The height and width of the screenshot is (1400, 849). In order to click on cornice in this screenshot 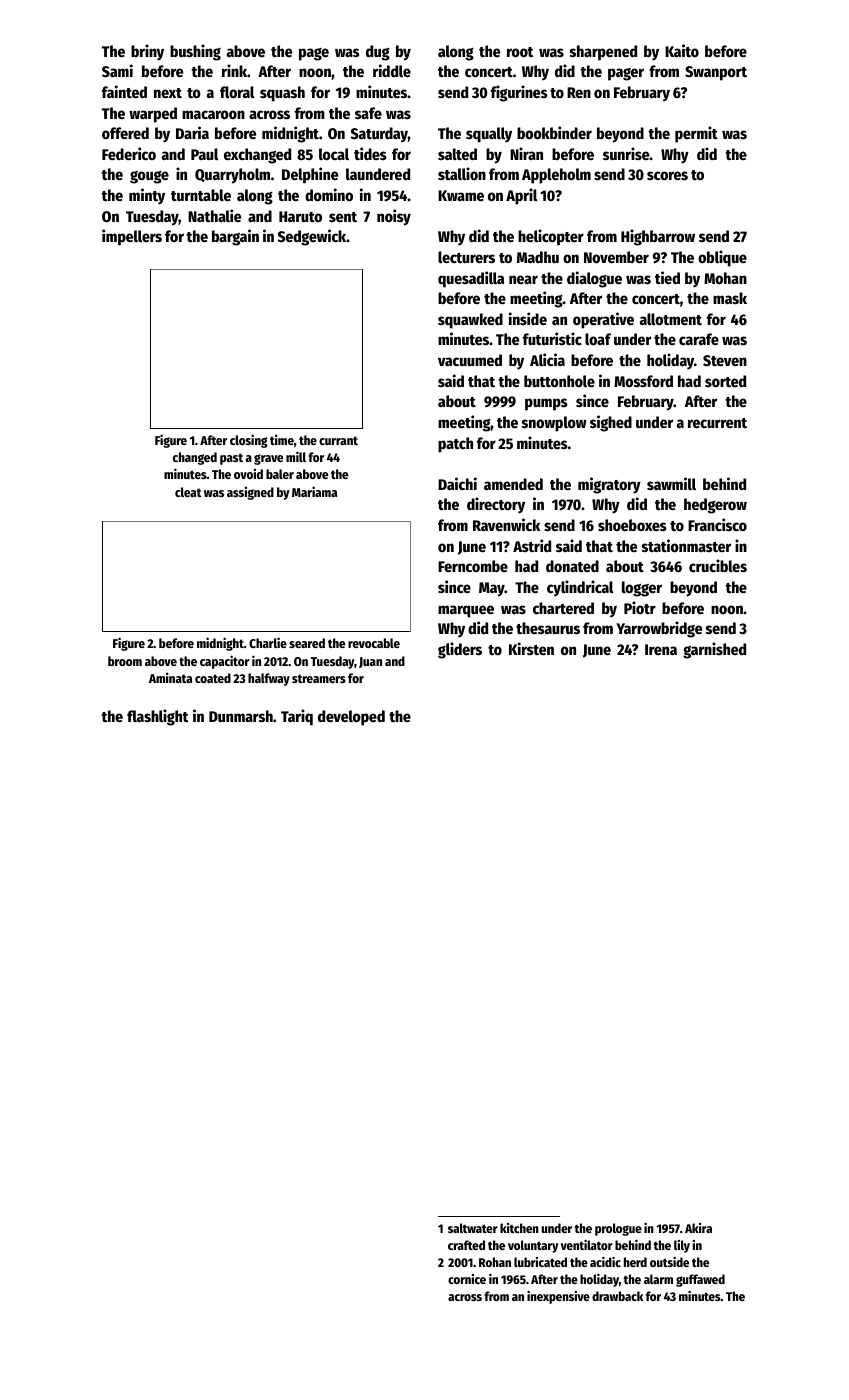, I will do `click(467, 1279)`.
